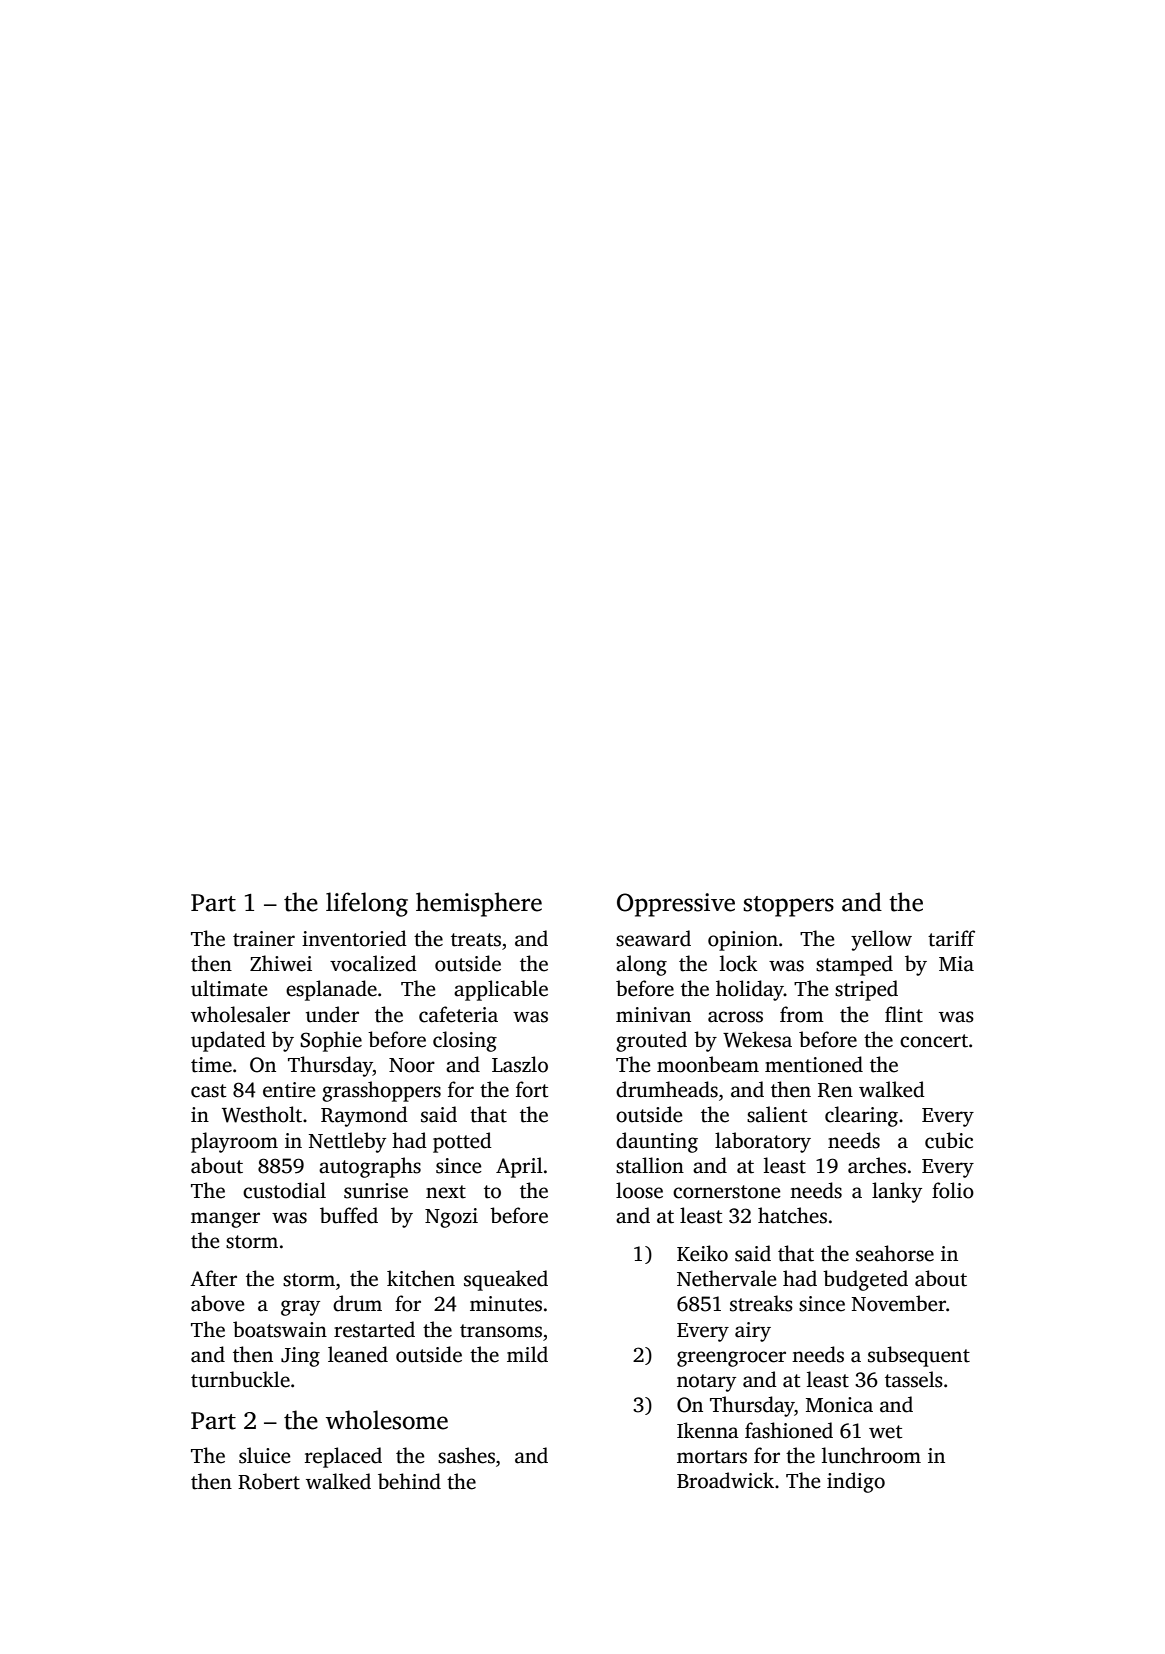  I want to click on grasshoppers, so click(381, 1091).
